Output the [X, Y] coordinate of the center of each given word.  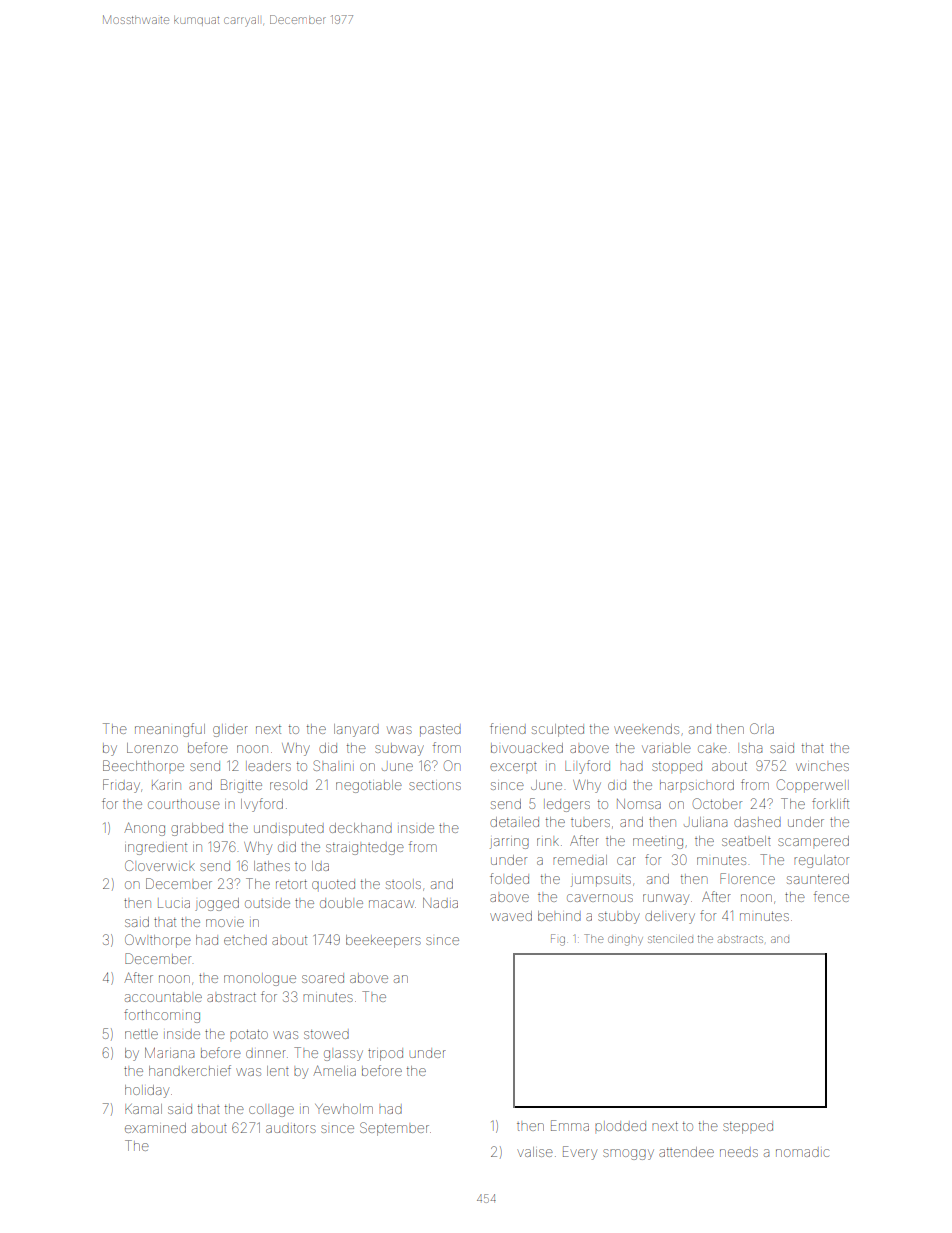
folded [509, 878]
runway [666, 899]
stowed [326, 1034]
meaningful [170, 730]
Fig [558, 940]
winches [822, 767]
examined [155, 1128]
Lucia [174, 904]
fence [831, 896]
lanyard [356, 730]
